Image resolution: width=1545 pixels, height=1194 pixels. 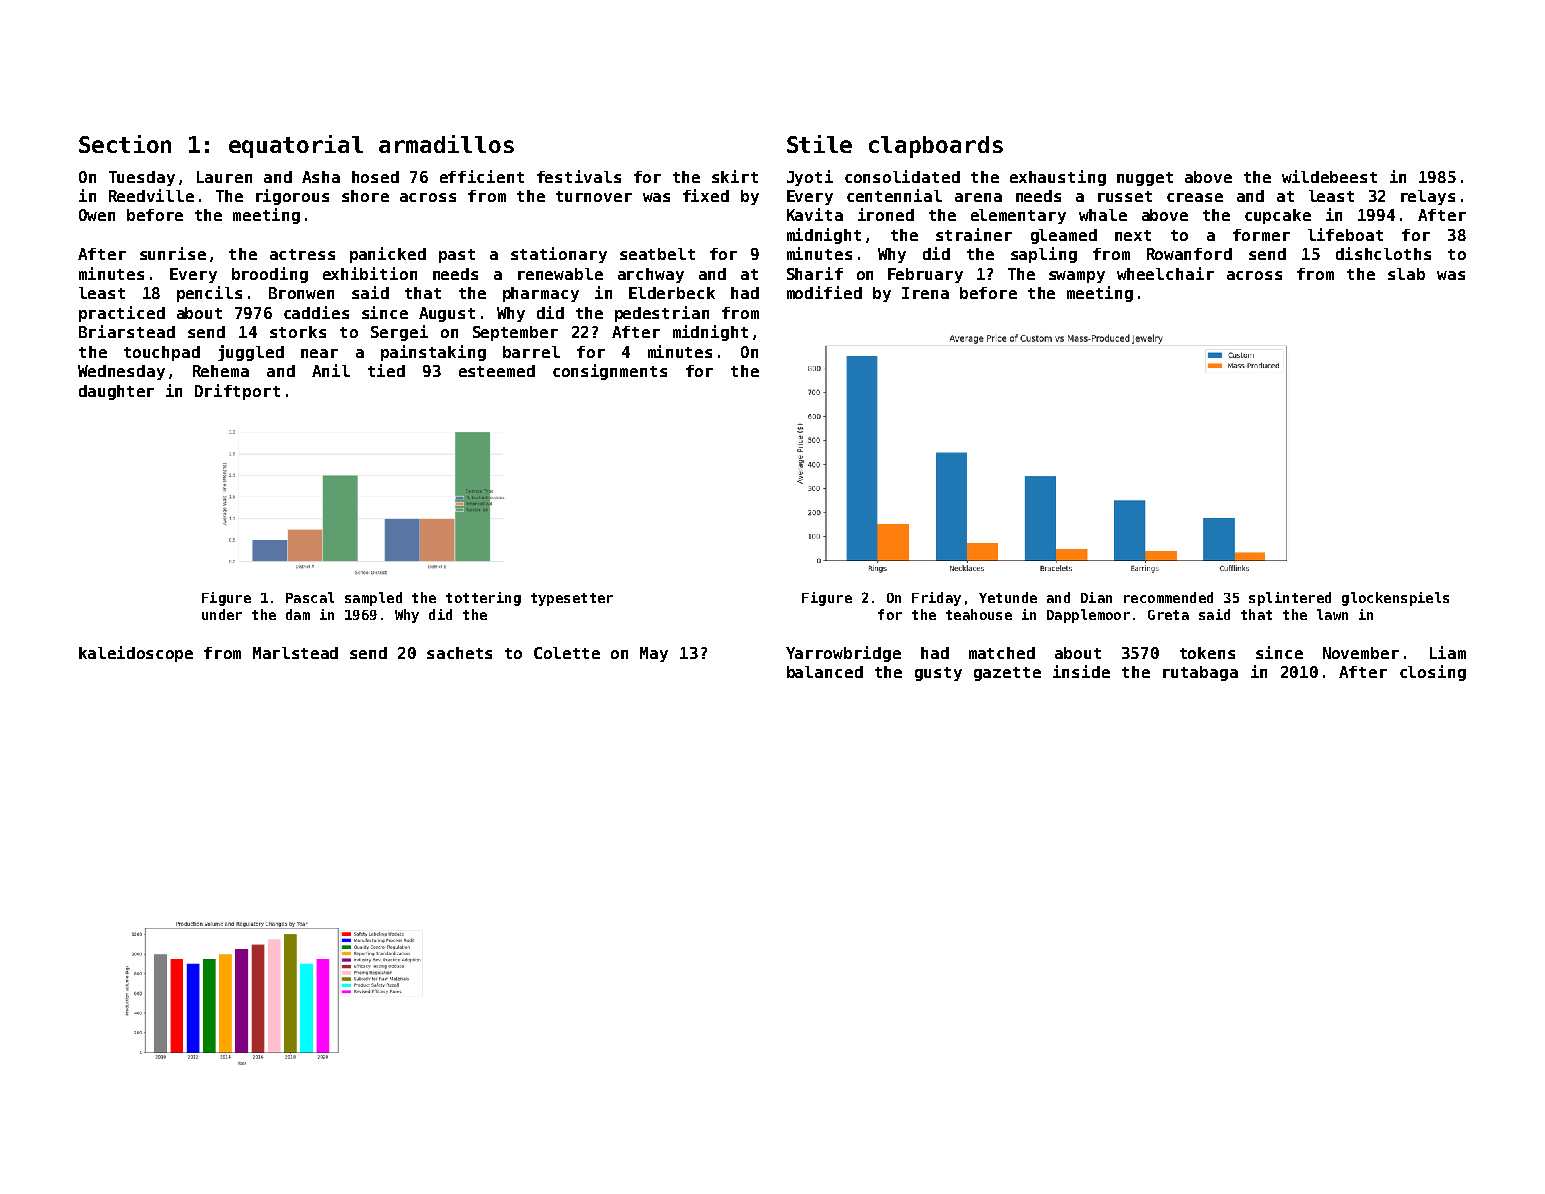 I want to click on wildebeest, so click(x=1329, y=176).
